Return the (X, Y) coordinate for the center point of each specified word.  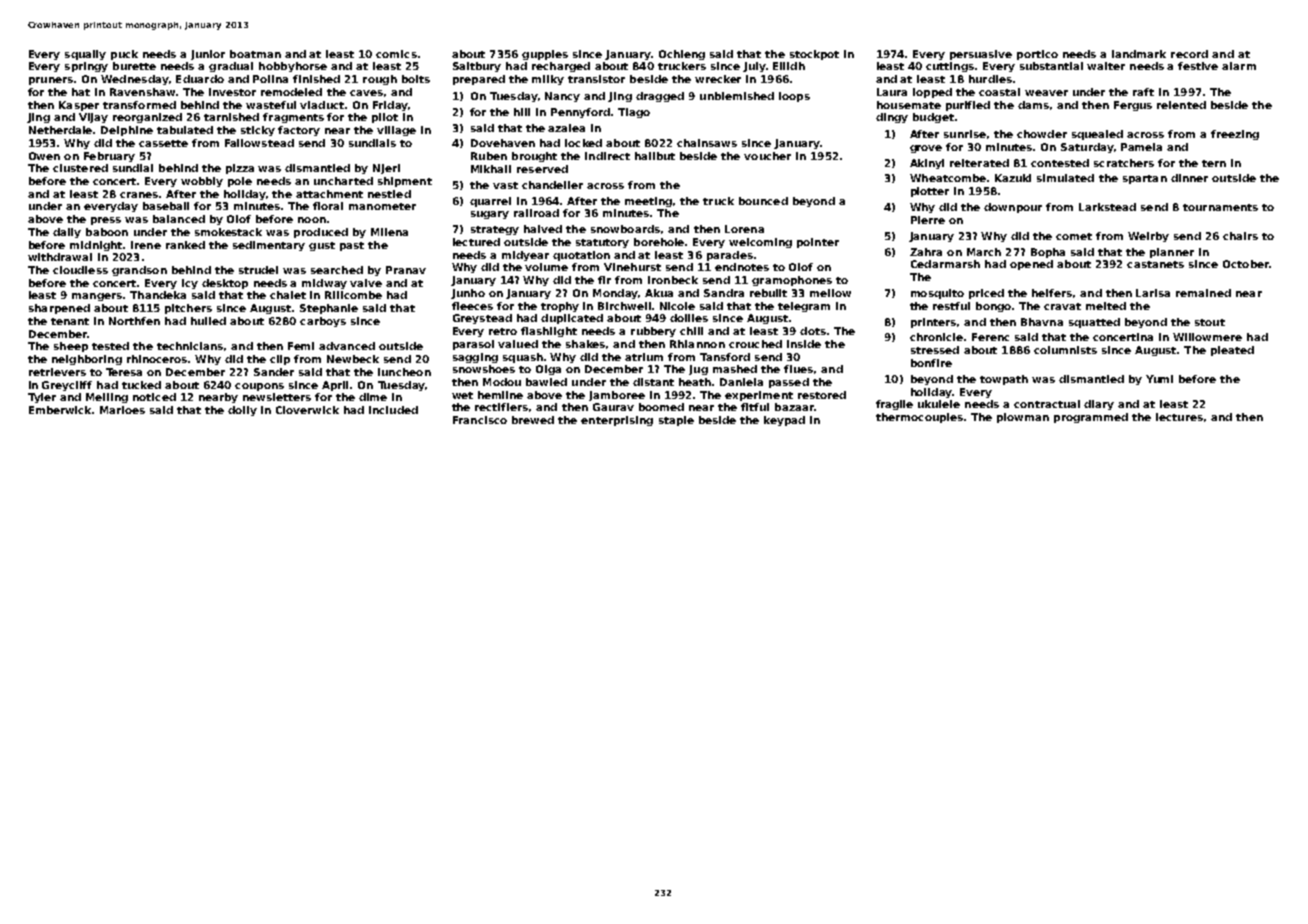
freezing (1235, 135)
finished (316, 79)
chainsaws (707, 143)
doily (242, 411)
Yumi (1159, 379)
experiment (759, 396)
